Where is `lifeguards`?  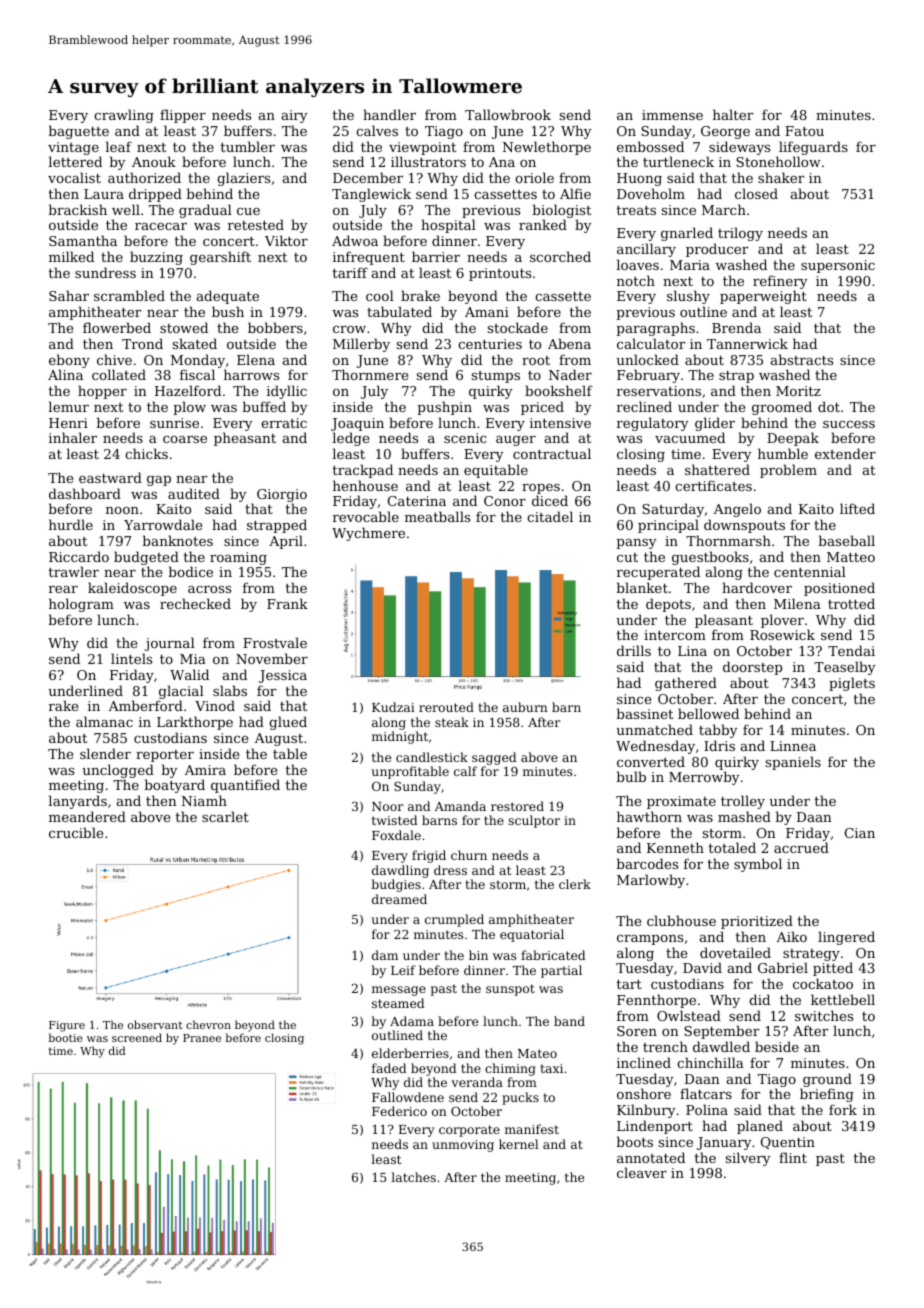
lifeguards is located at coordinates (813, 148).
